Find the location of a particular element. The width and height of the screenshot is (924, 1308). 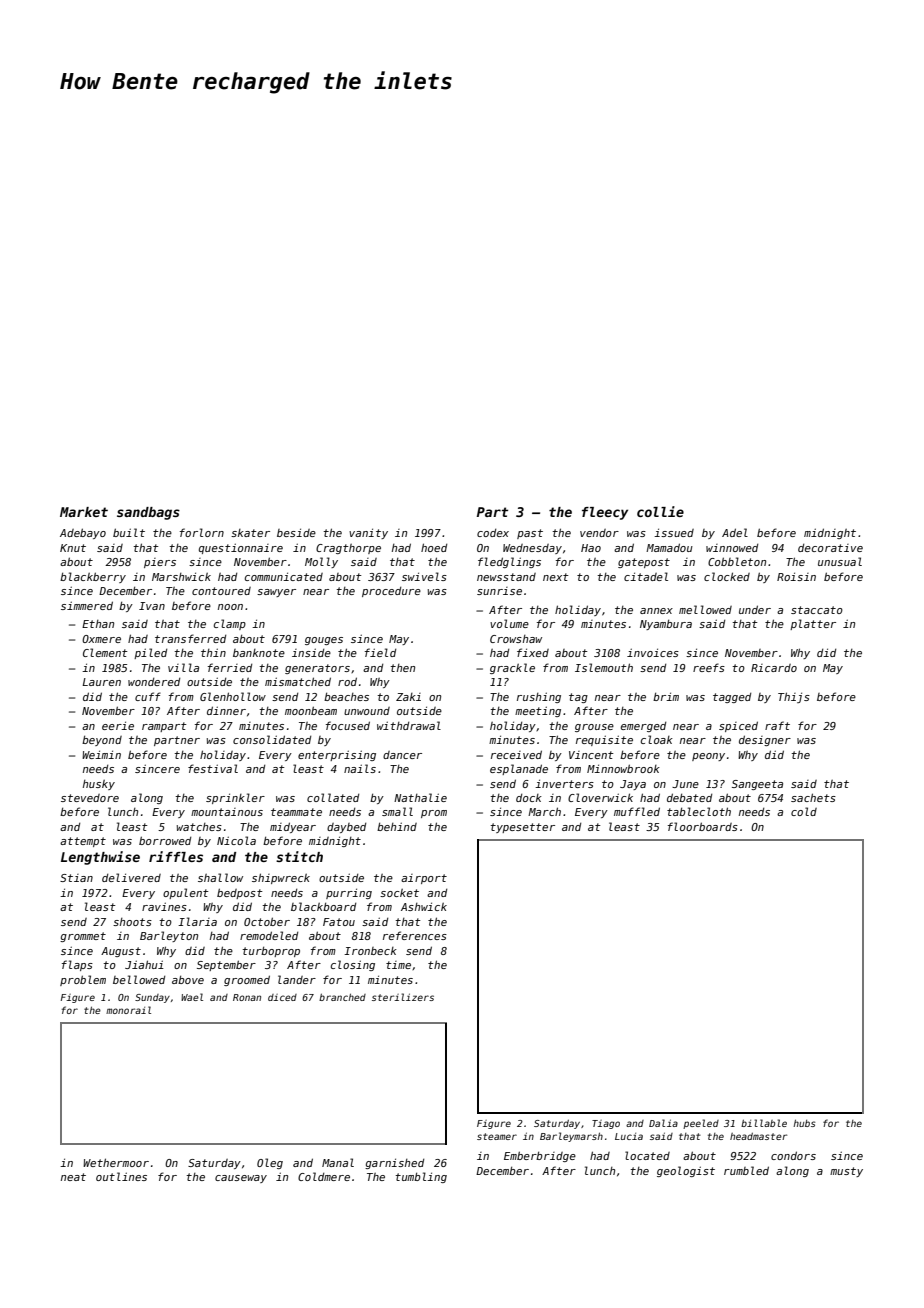

rushing is located at coordinates (539, 697).
